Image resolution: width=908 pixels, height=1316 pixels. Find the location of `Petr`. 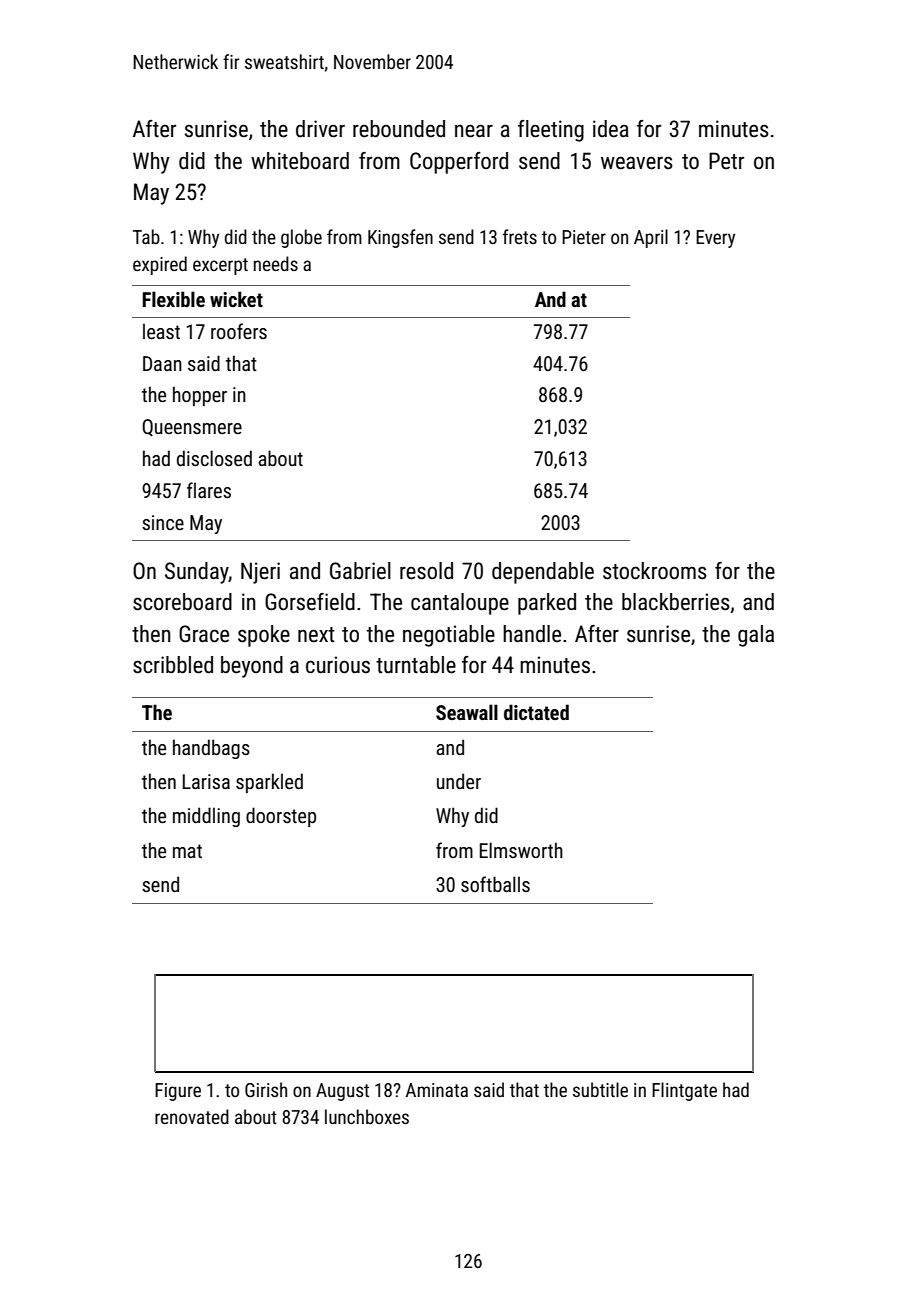

Petr is located at coordinates (726, 161).
